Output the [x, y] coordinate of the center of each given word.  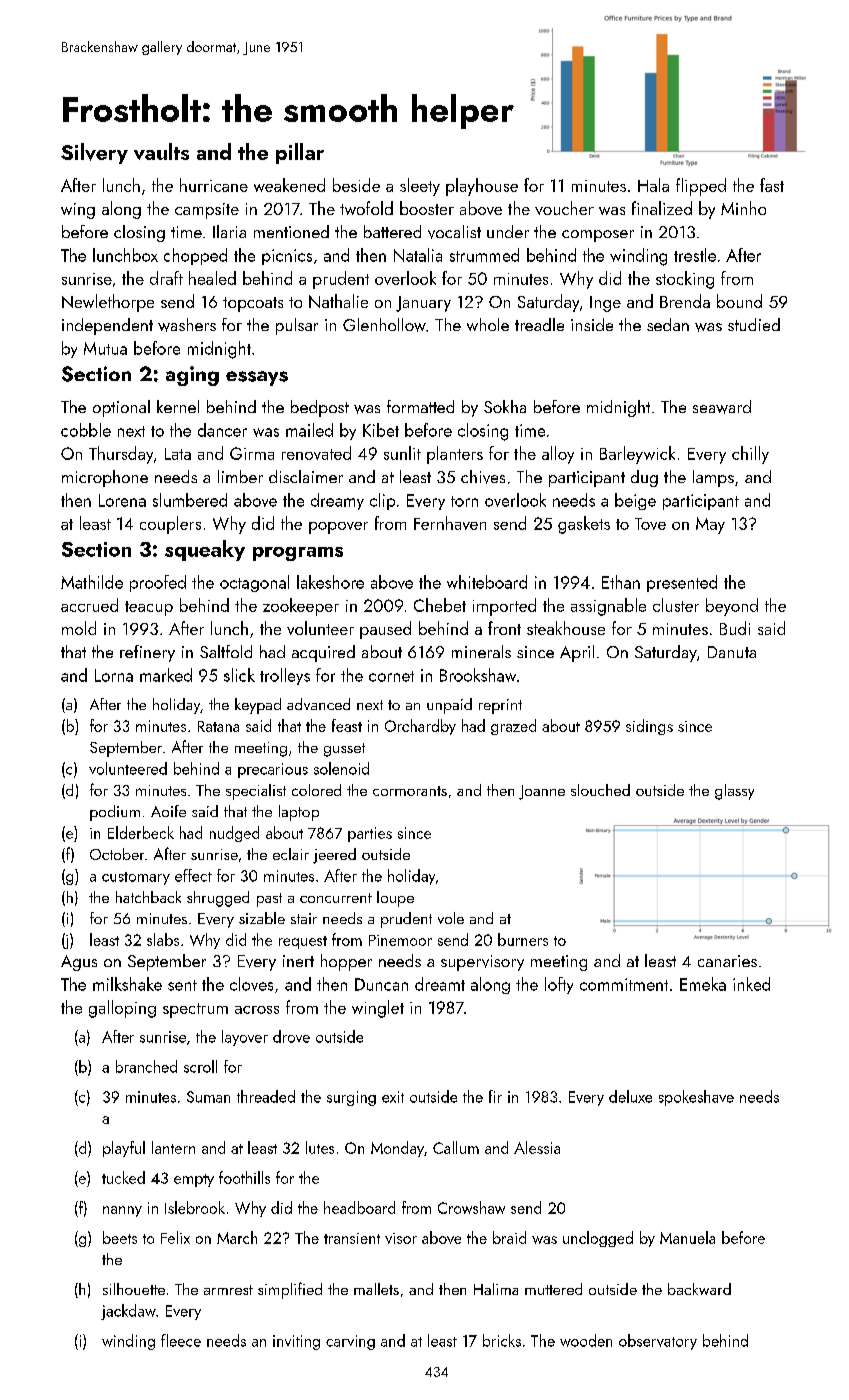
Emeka [703, 984]
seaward [722, 407]
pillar [300, 153]
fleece [181, 1340]
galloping [122, 1009]
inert [298, 961]
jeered [334, 856]
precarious [273, 770]
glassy [734, 792]
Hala [653, 185]
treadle [539, 324]
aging [192, 376]
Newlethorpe [108, 303]
